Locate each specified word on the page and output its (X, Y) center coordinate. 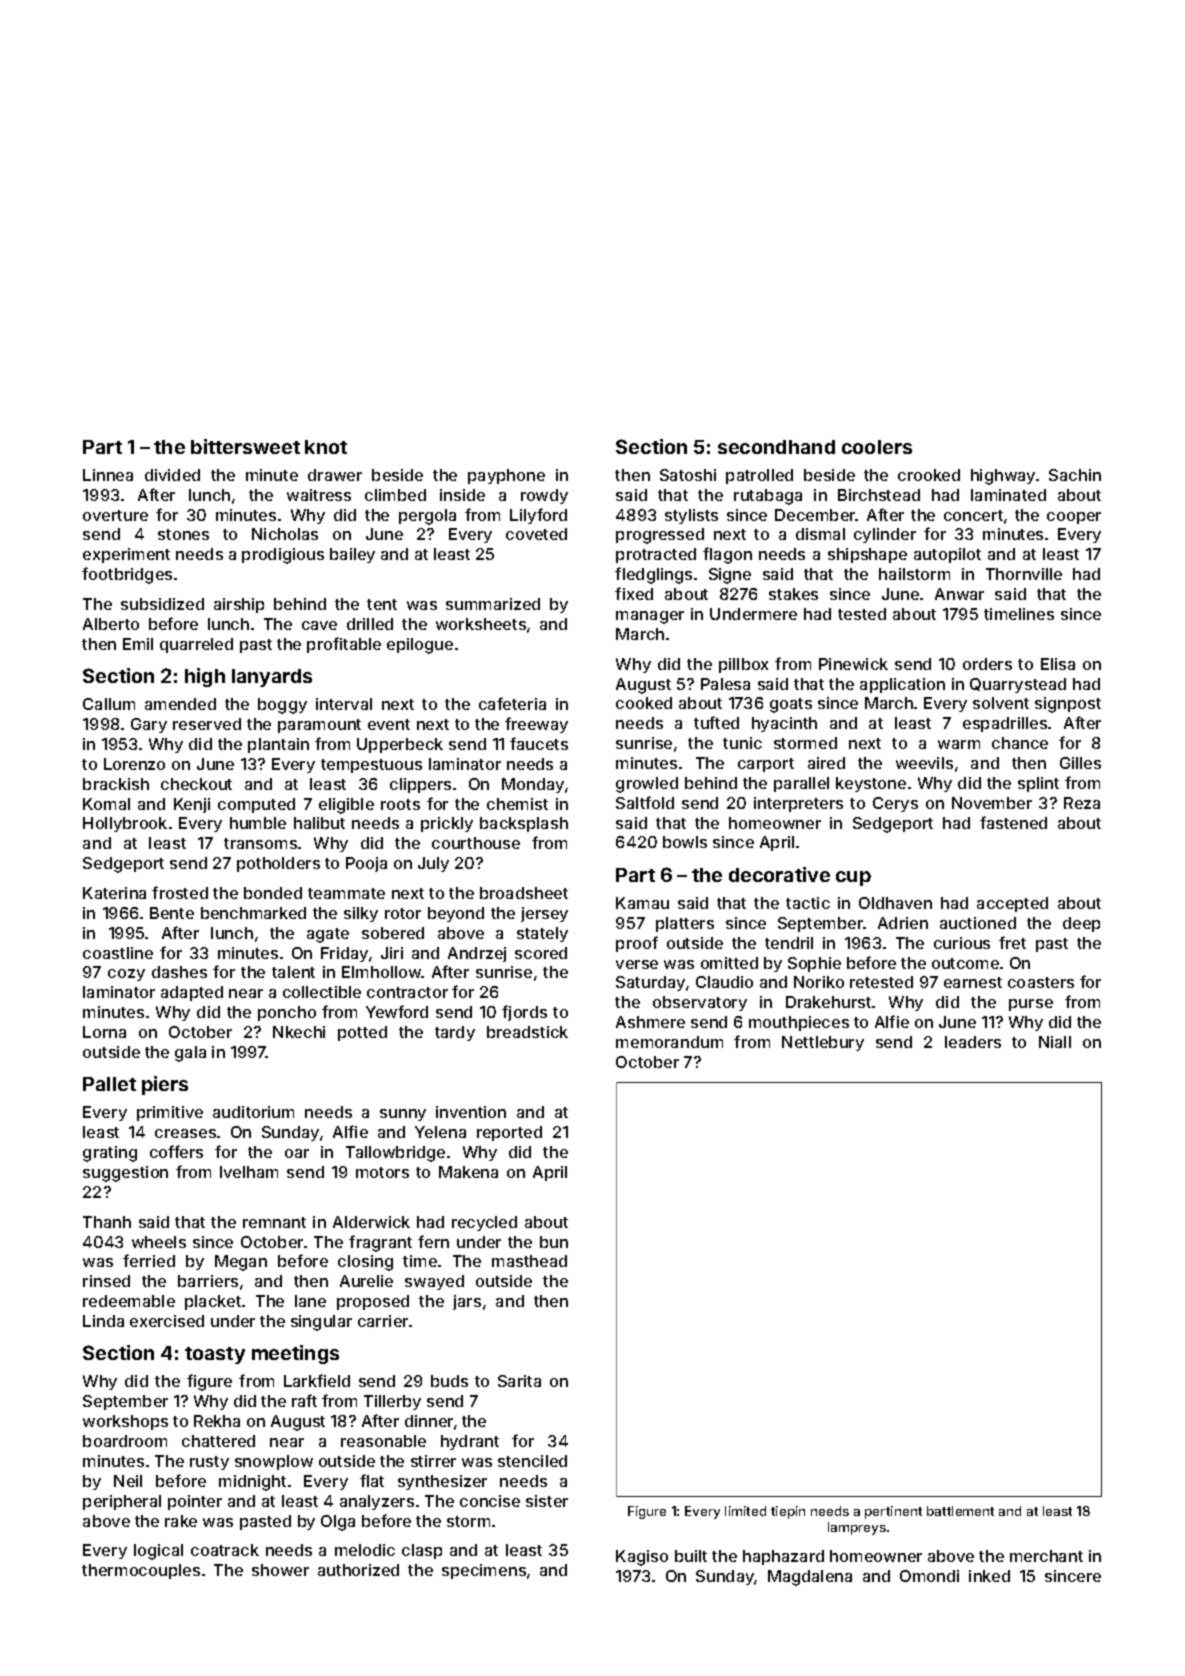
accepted (1012, 904)
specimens (484, 1571)
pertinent (893, 1512)
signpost (1068, 705)
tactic (808, 903)
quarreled (196, 645)
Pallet (109, 1084)
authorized (358, 1570)
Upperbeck (400, 745)
